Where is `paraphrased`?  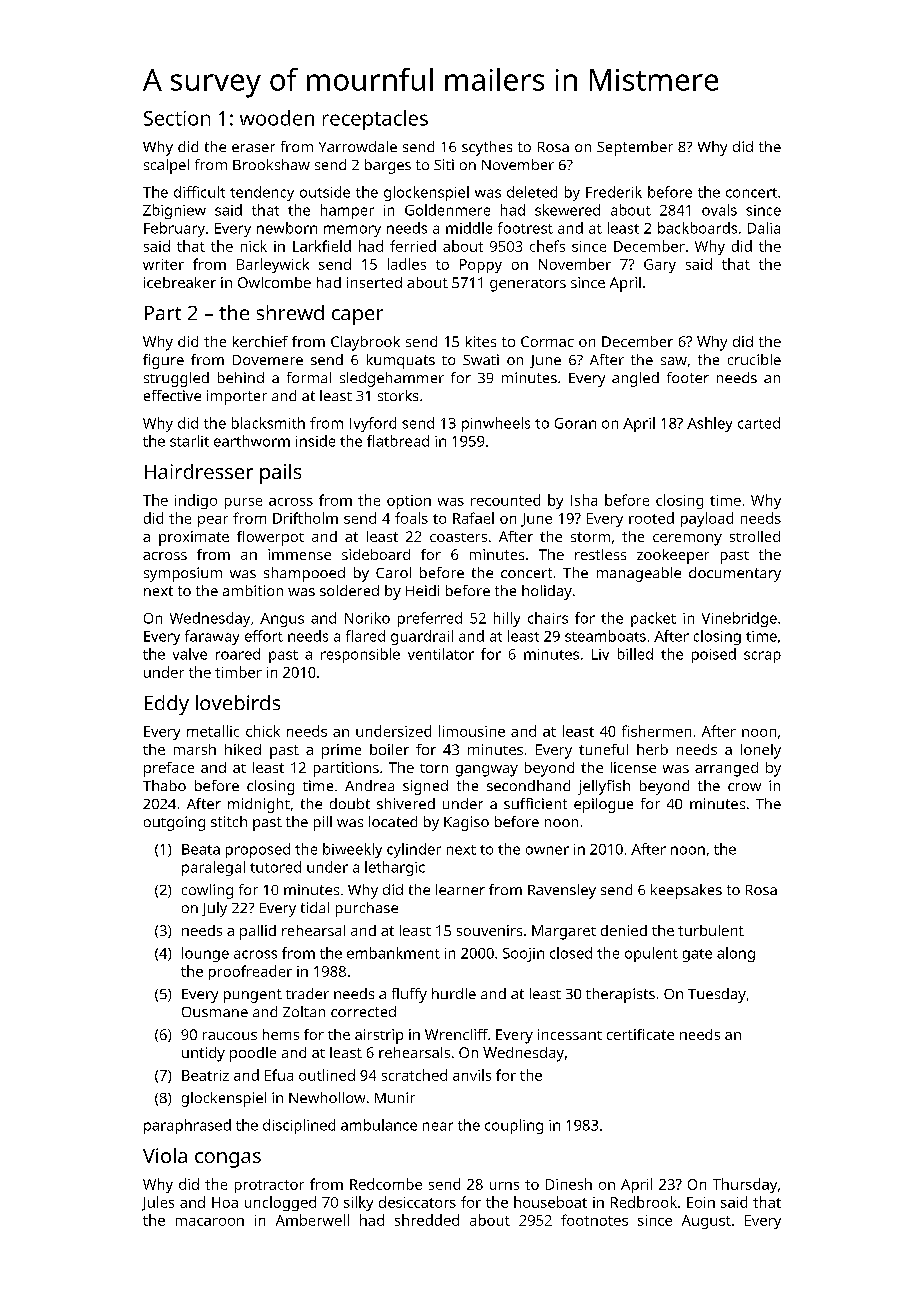 paraphrased is located at coordinates (187, 1126).
